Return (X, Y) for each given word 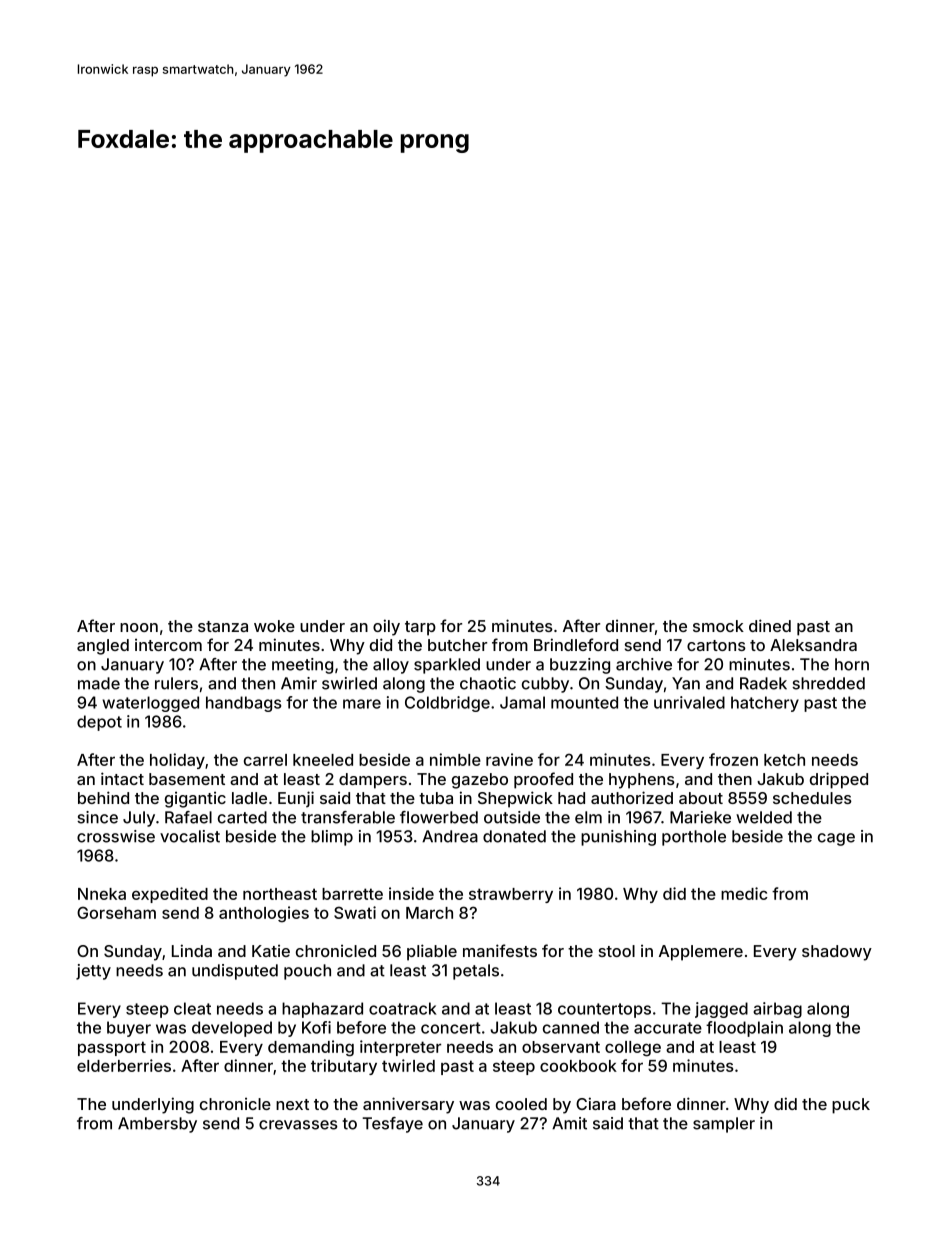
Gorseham (116, 912)
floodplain (744, 1029)
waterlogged (150, 704)
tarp (420, 628)
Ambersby (157, 1125)
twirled (408, 1065)
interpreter (400, 1048)
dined (770, 625)
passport (112, 1048)
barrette (352, 894)
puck (851, 1106)
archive (644, 664)
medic (744, 893)
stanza (223, 626)
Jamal (522, 702)
